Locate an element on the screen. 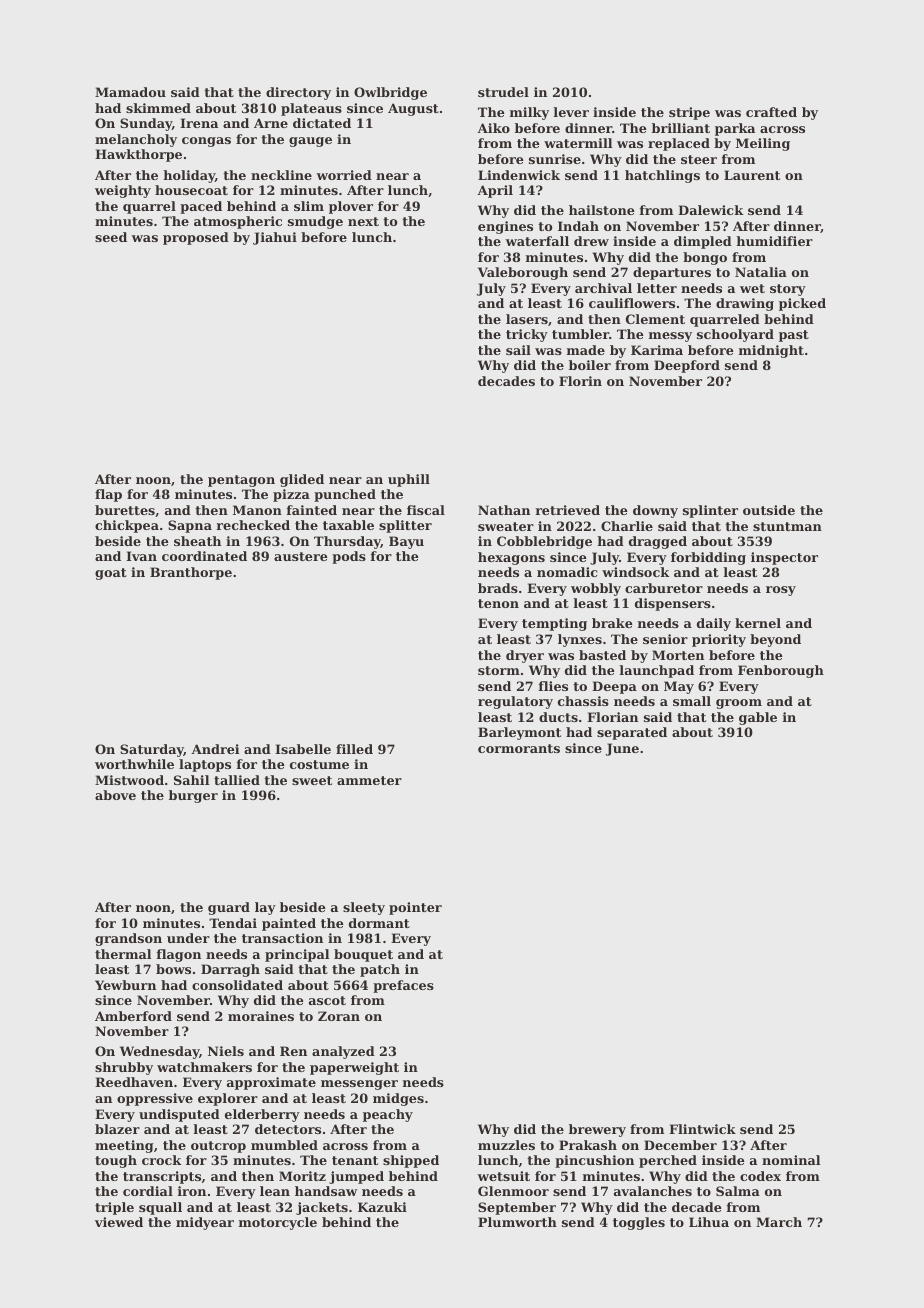 The image size is (924, 1308). December is located at coordinates (680, 1145).
